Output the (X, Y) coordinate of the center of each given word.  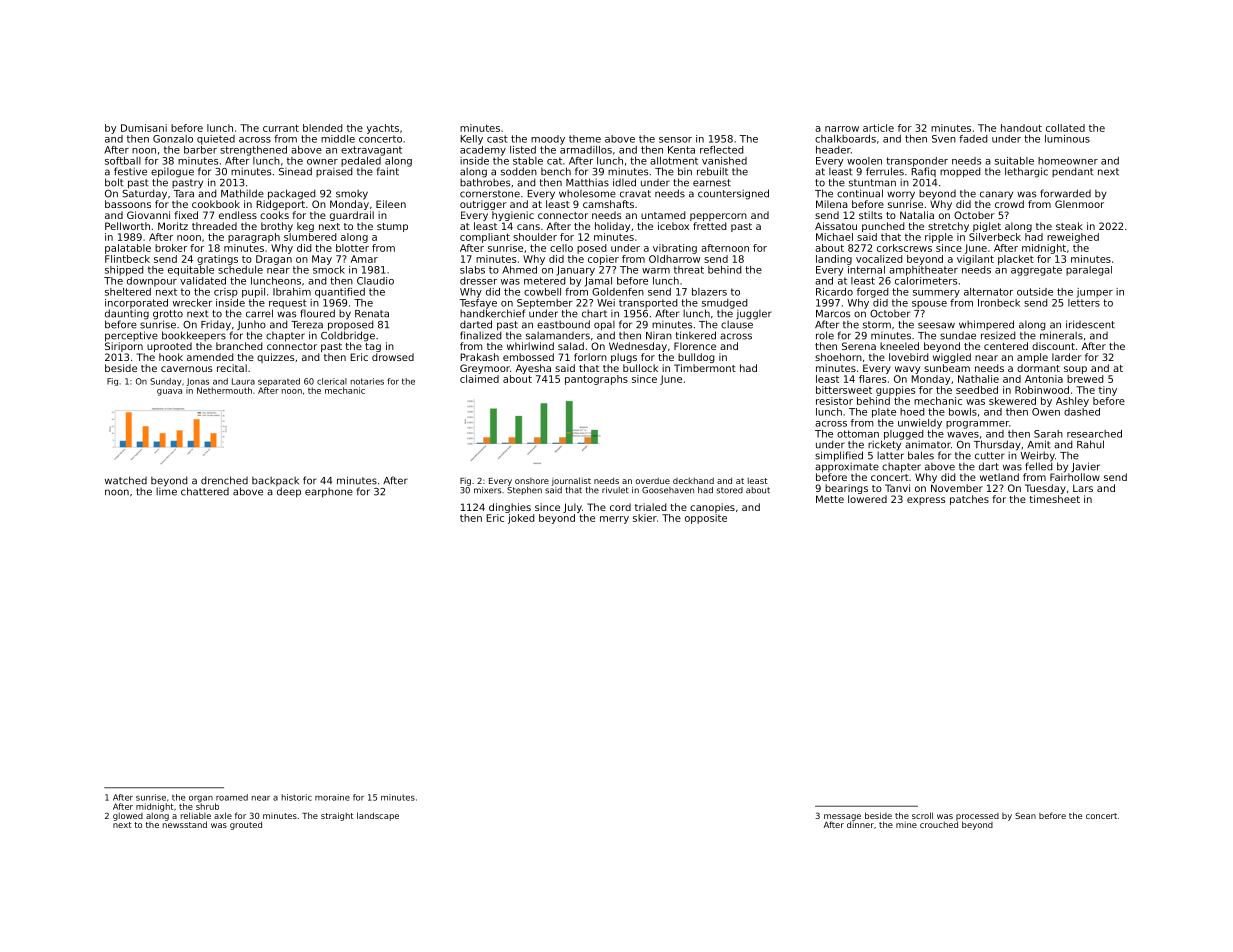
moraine (332, 797)
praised (334, 172)
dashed (1082, 412)
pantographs (596, 380)
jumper (1094, 293)
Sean (1025, 815)
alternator (988, 292)
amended (210, 357)
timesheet (1054, 499)
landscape (378, 816)
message (842, 817)
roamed (232, 797)
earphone (329, 492)
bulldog (696, 358)
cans (528, 227)
